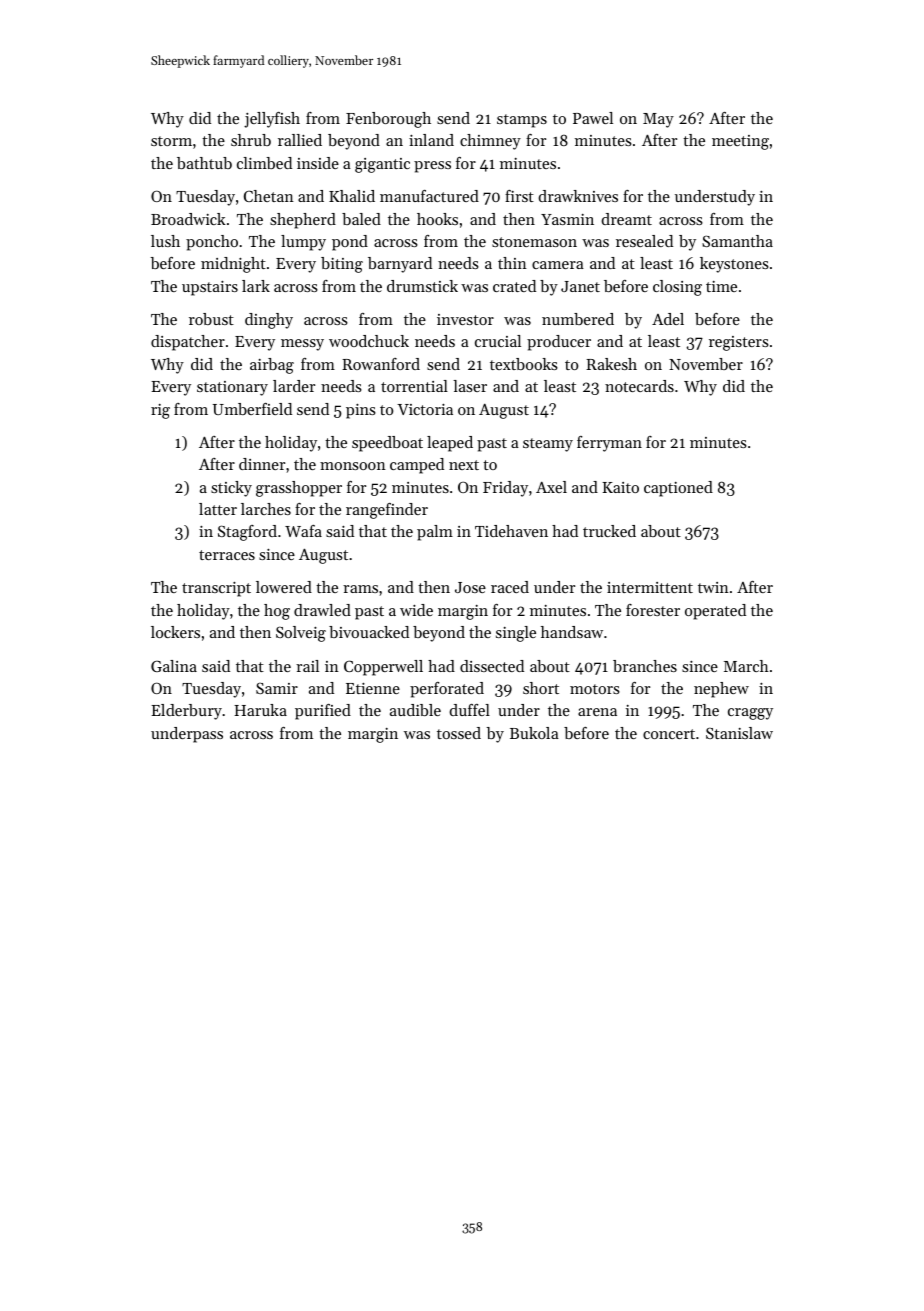  Describe the element at coordinates (422, 286) in the image. I see `drumstick` at that location.
